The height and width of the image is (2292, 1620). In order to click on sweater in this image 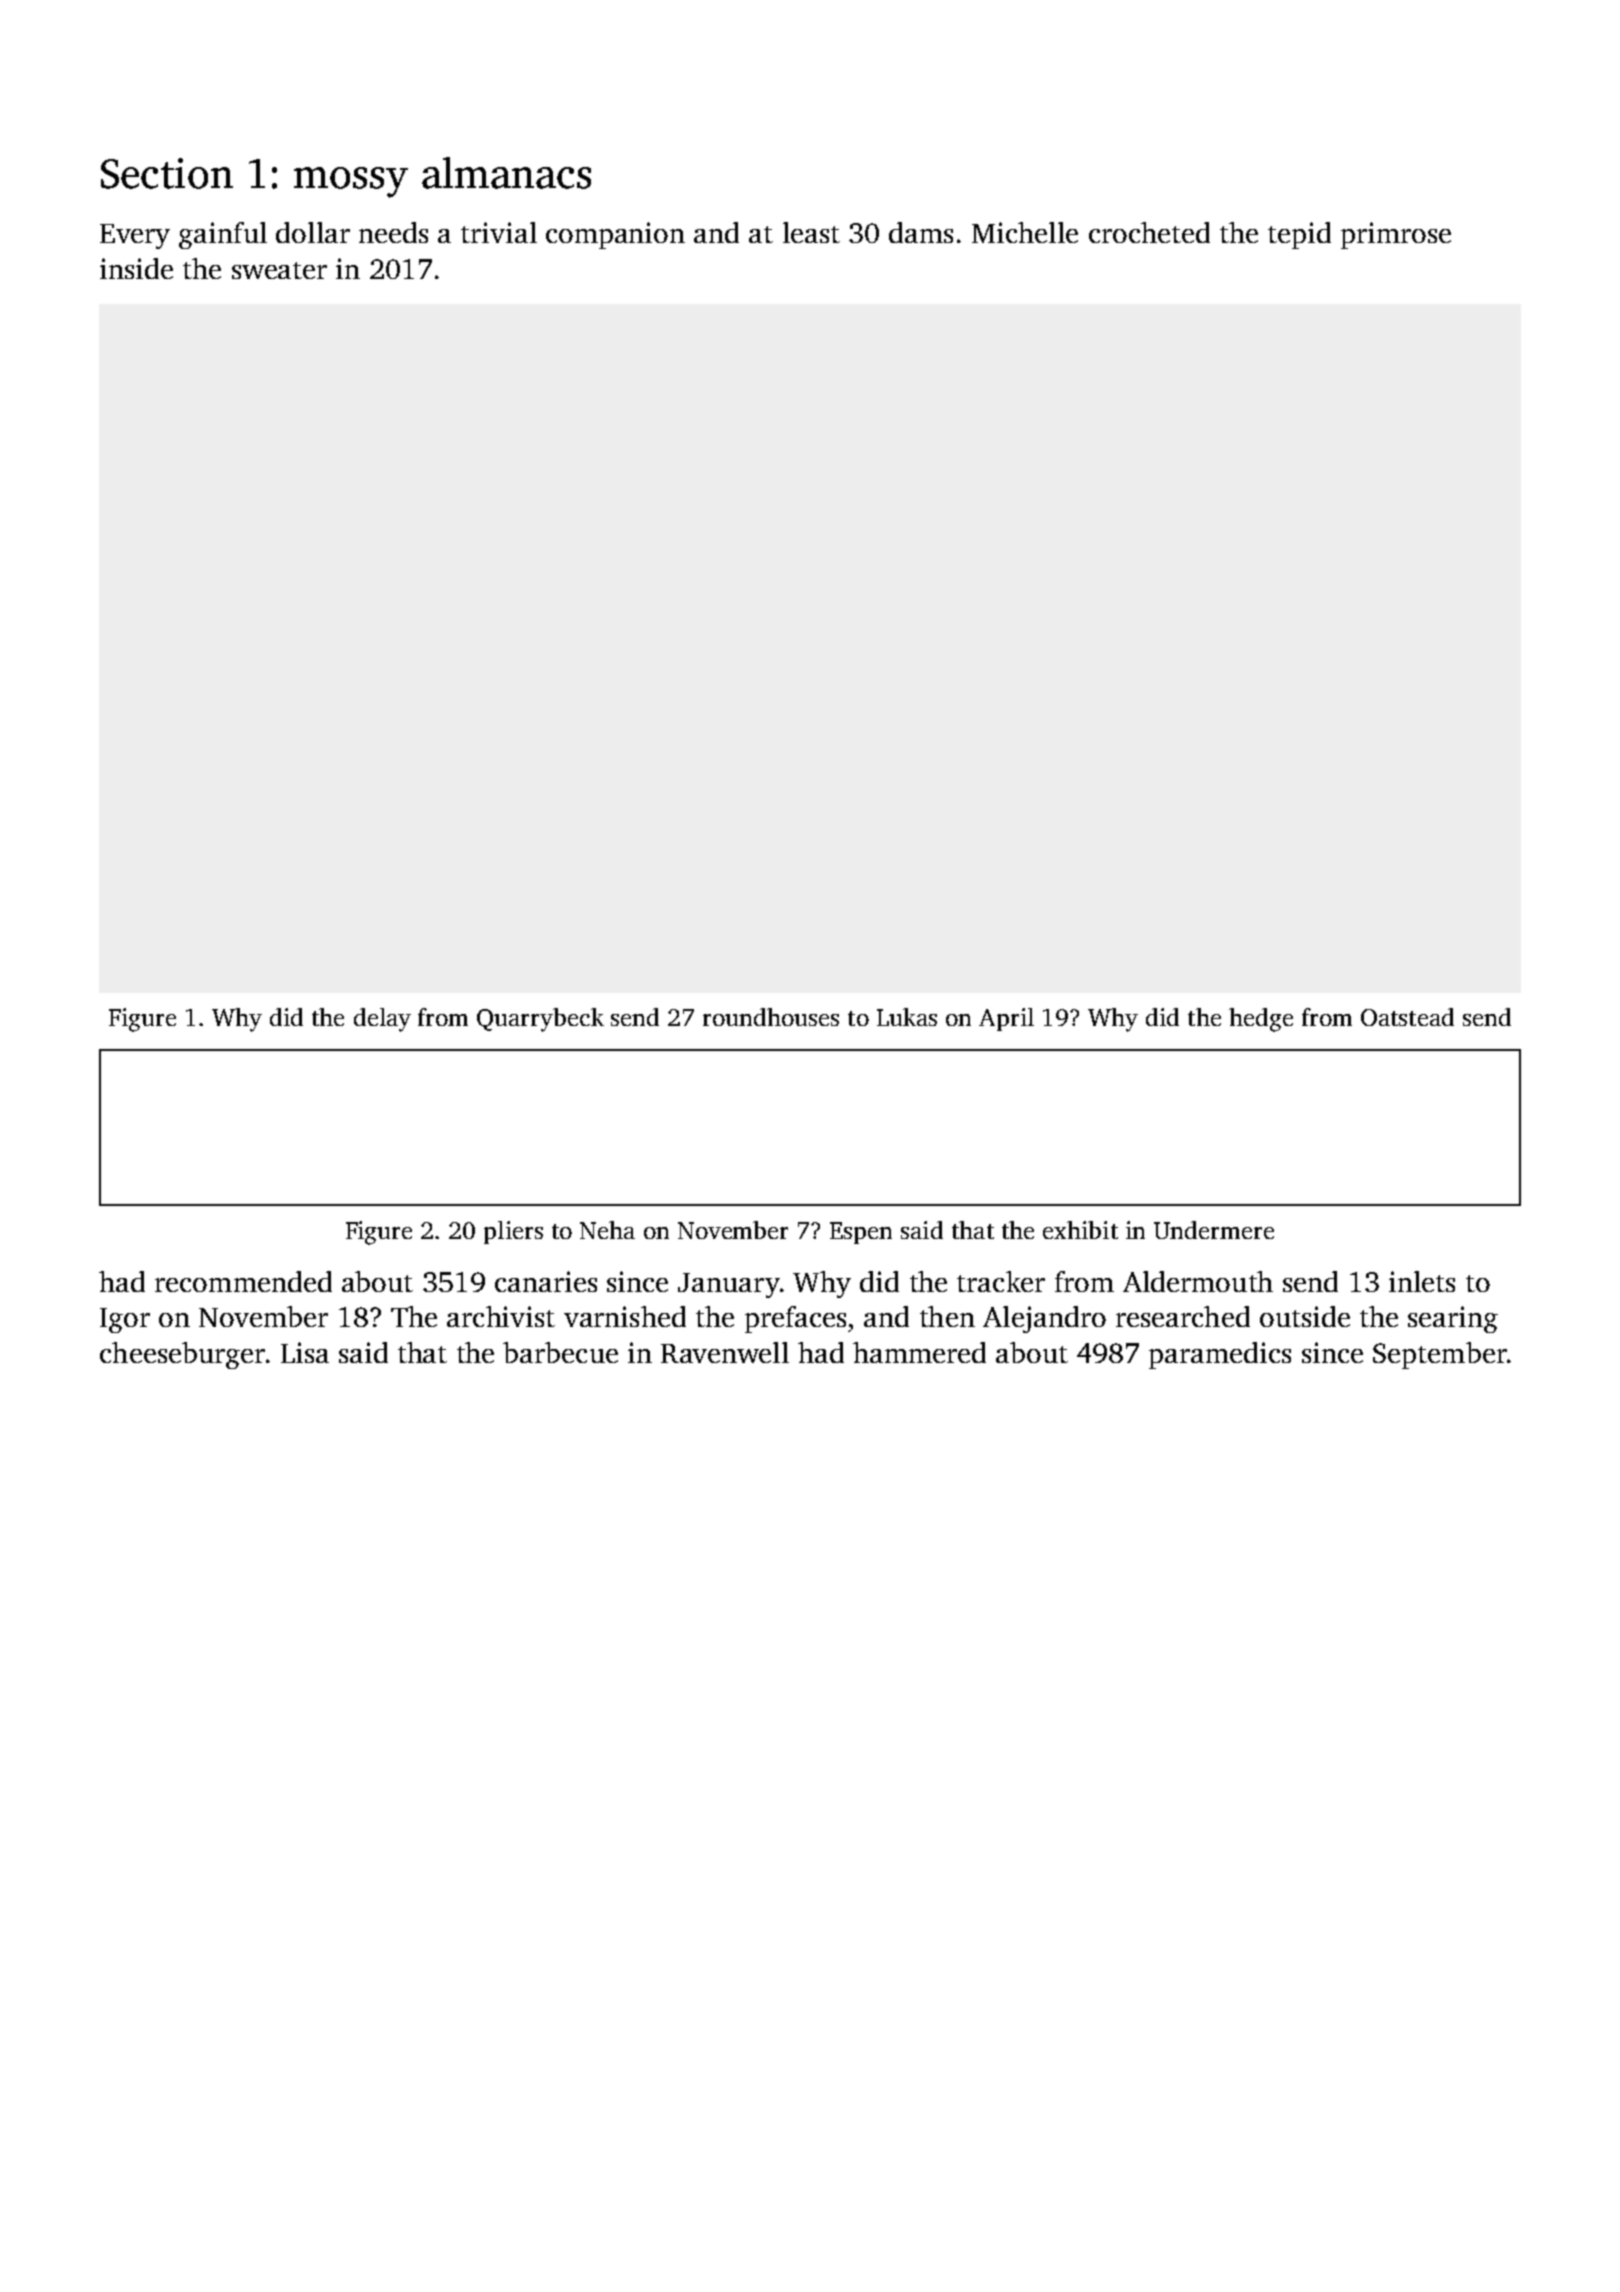, I will do `click(279, 270)`.
